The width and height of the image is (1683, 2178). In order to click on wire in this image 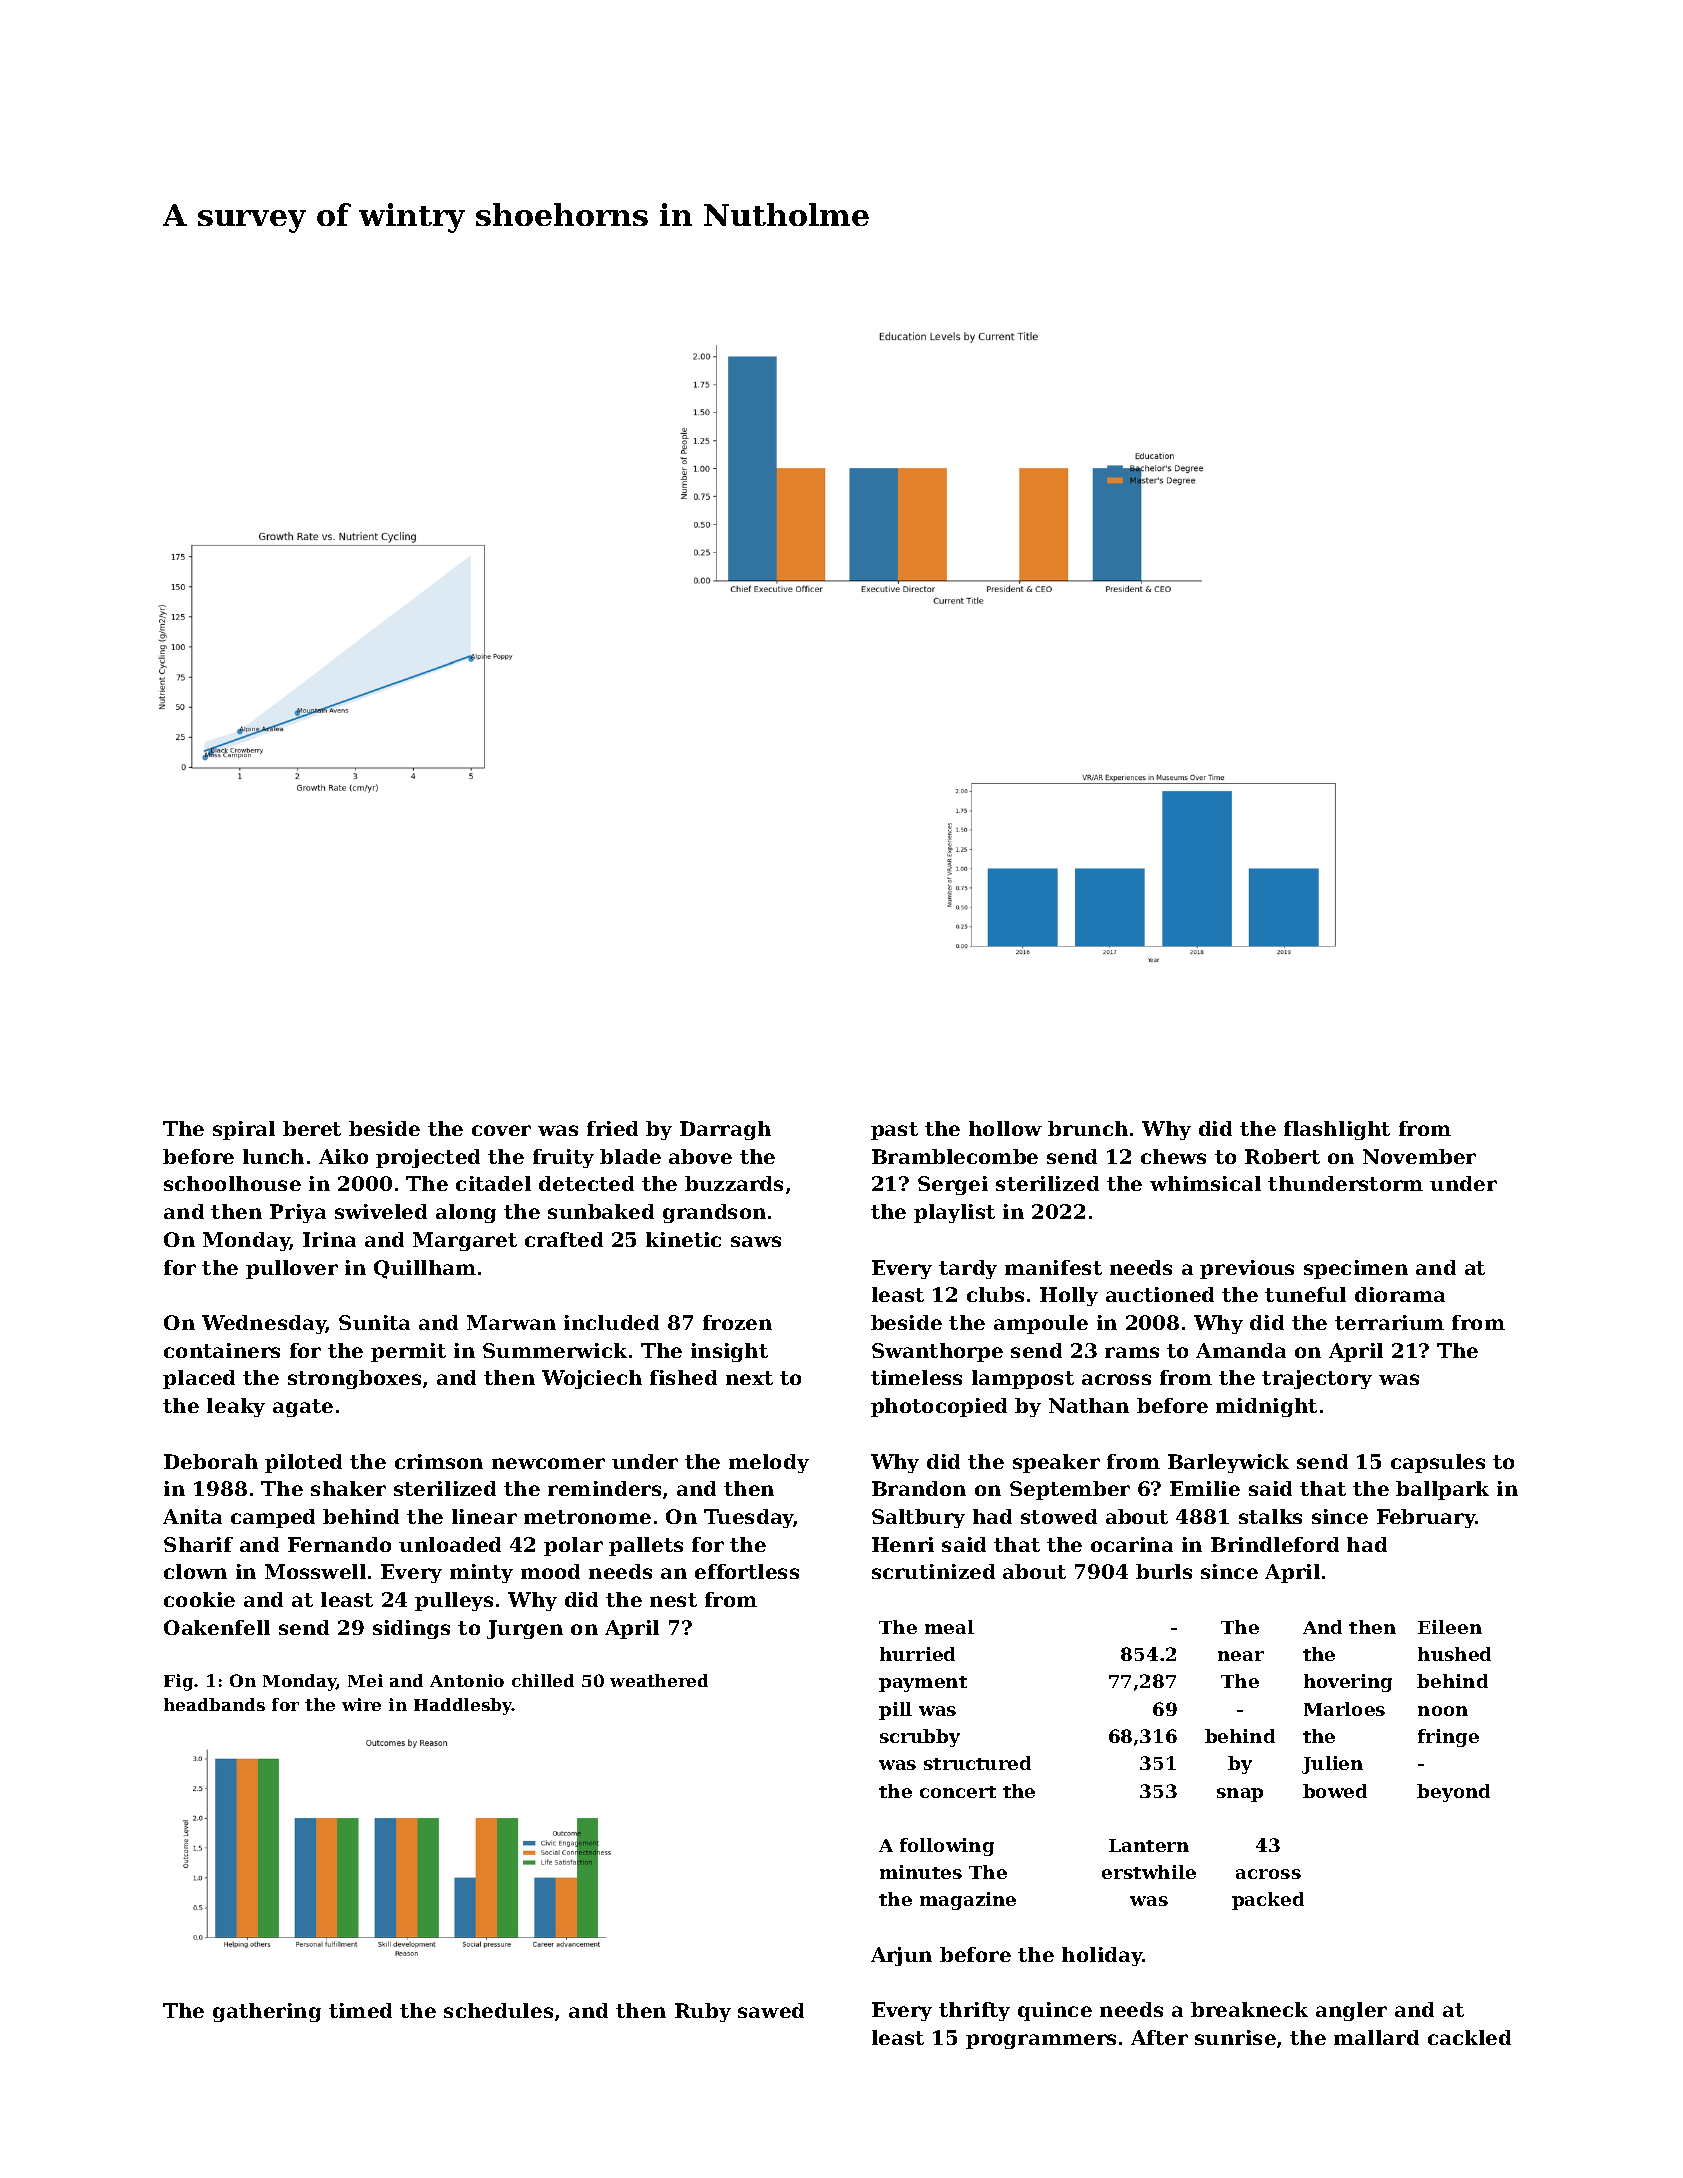, I will do `click(361, 1704)`.
